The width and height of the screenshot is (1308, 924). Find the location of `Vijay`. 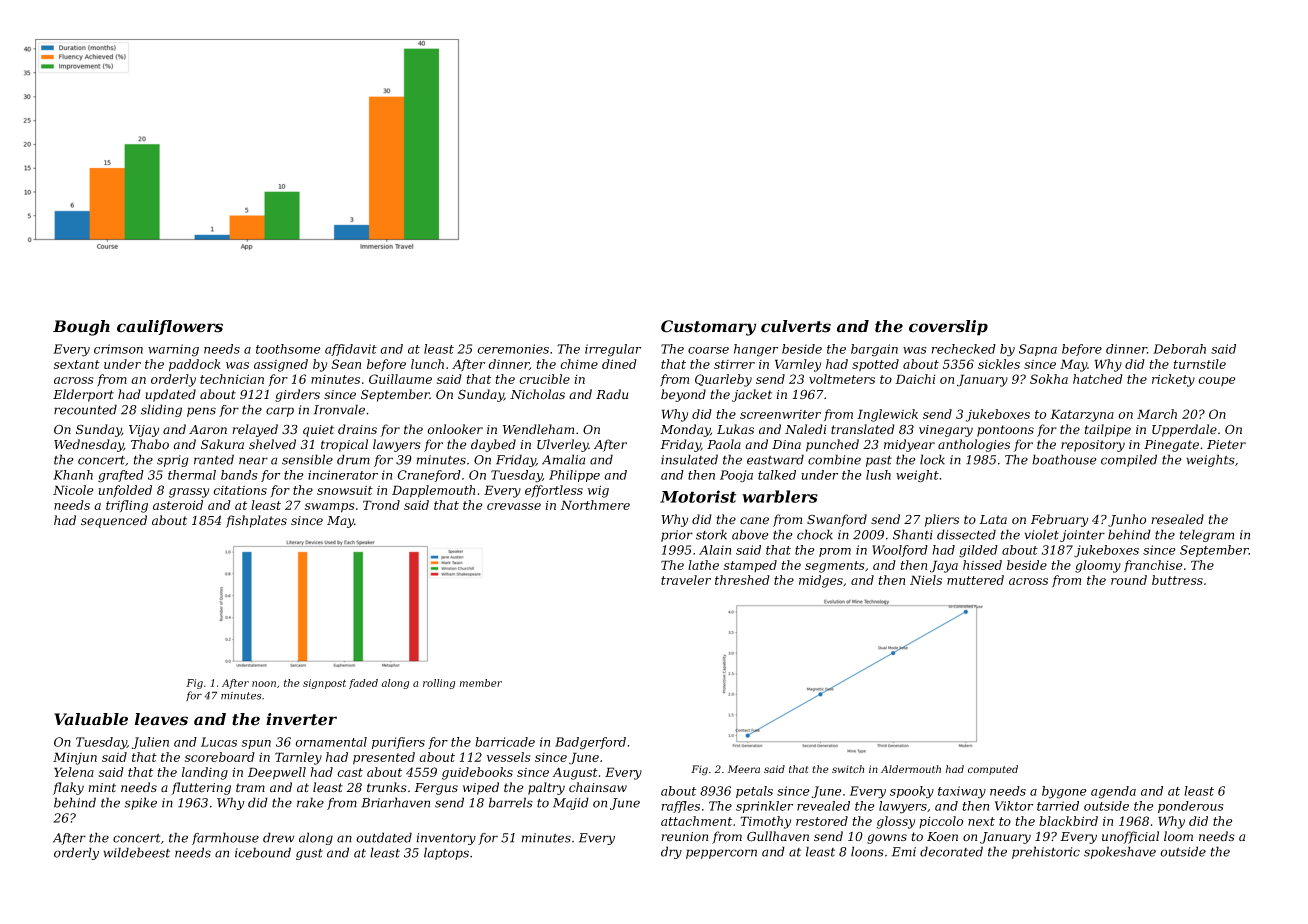

Vijay is located at coordinates (144, 431).
